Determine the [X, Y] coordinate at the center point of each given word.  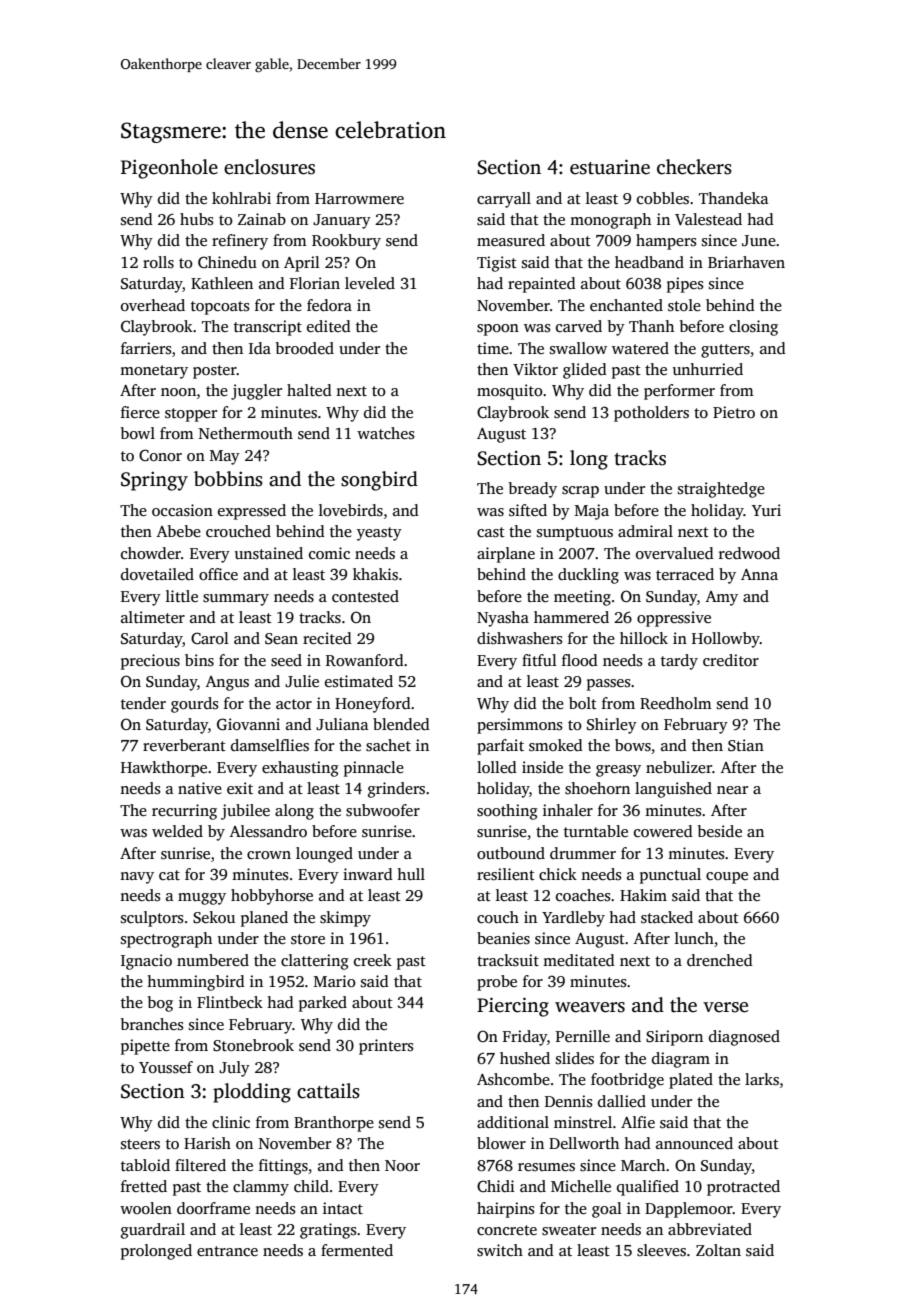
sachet [388, 745]
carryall [504, 200]
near [732, 790]
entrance [227, 1251]
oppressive [674, 619]
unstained [269, 553]
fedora [329, 305]
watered [640, 348]
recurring [184, 812]
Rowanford [365, 660]
